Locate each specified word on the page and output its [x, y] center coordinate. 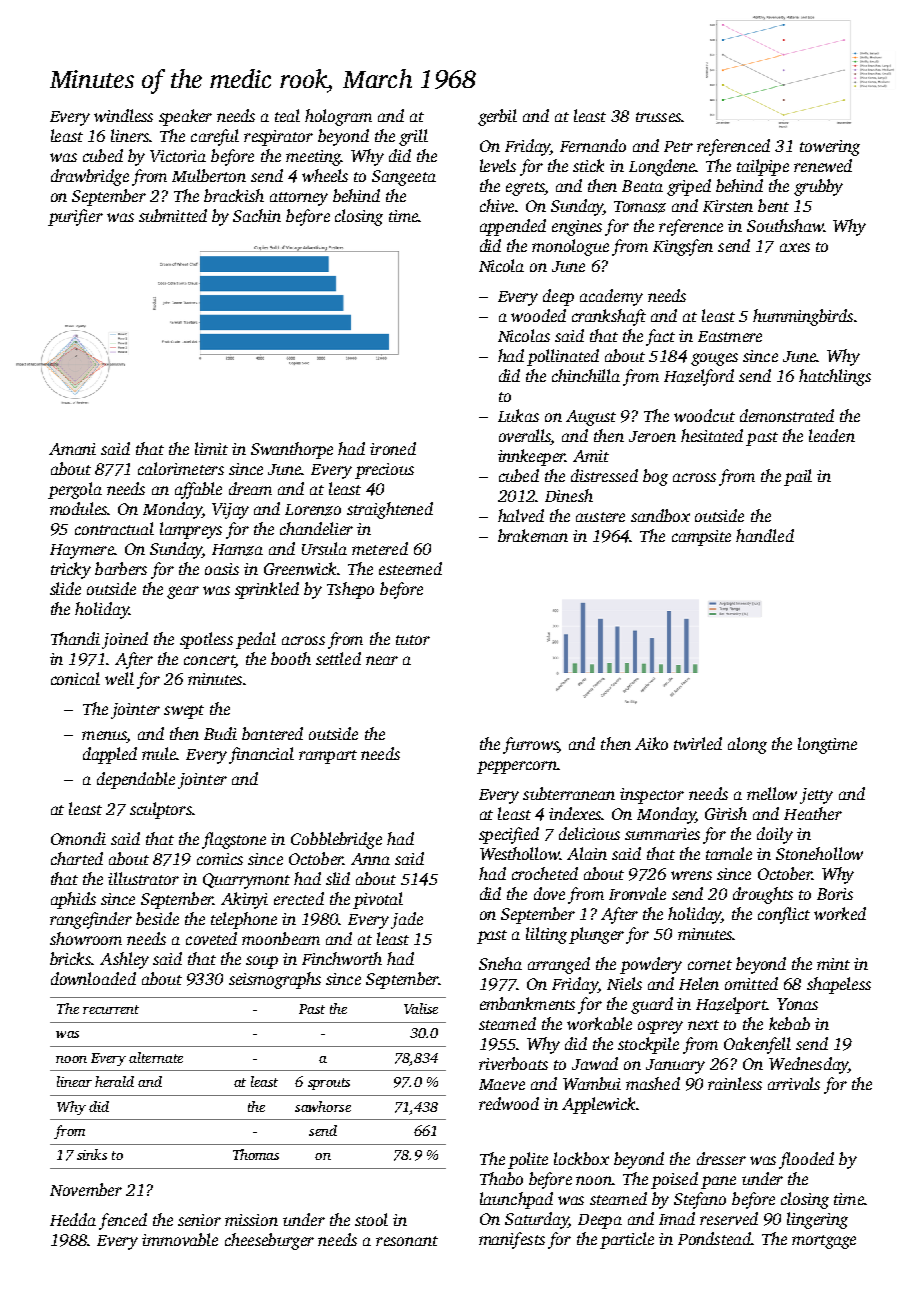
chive [497, 205]
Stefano [700, 1200]
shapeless [839, 985]
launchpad [516, 1200]
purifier [75, 217]
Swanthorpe [292, 450]
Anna [370, 859]
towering [830, 148]
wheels [325, 175]
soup [262, 962]
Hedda [73, 1219]
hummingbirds [803, 317]
